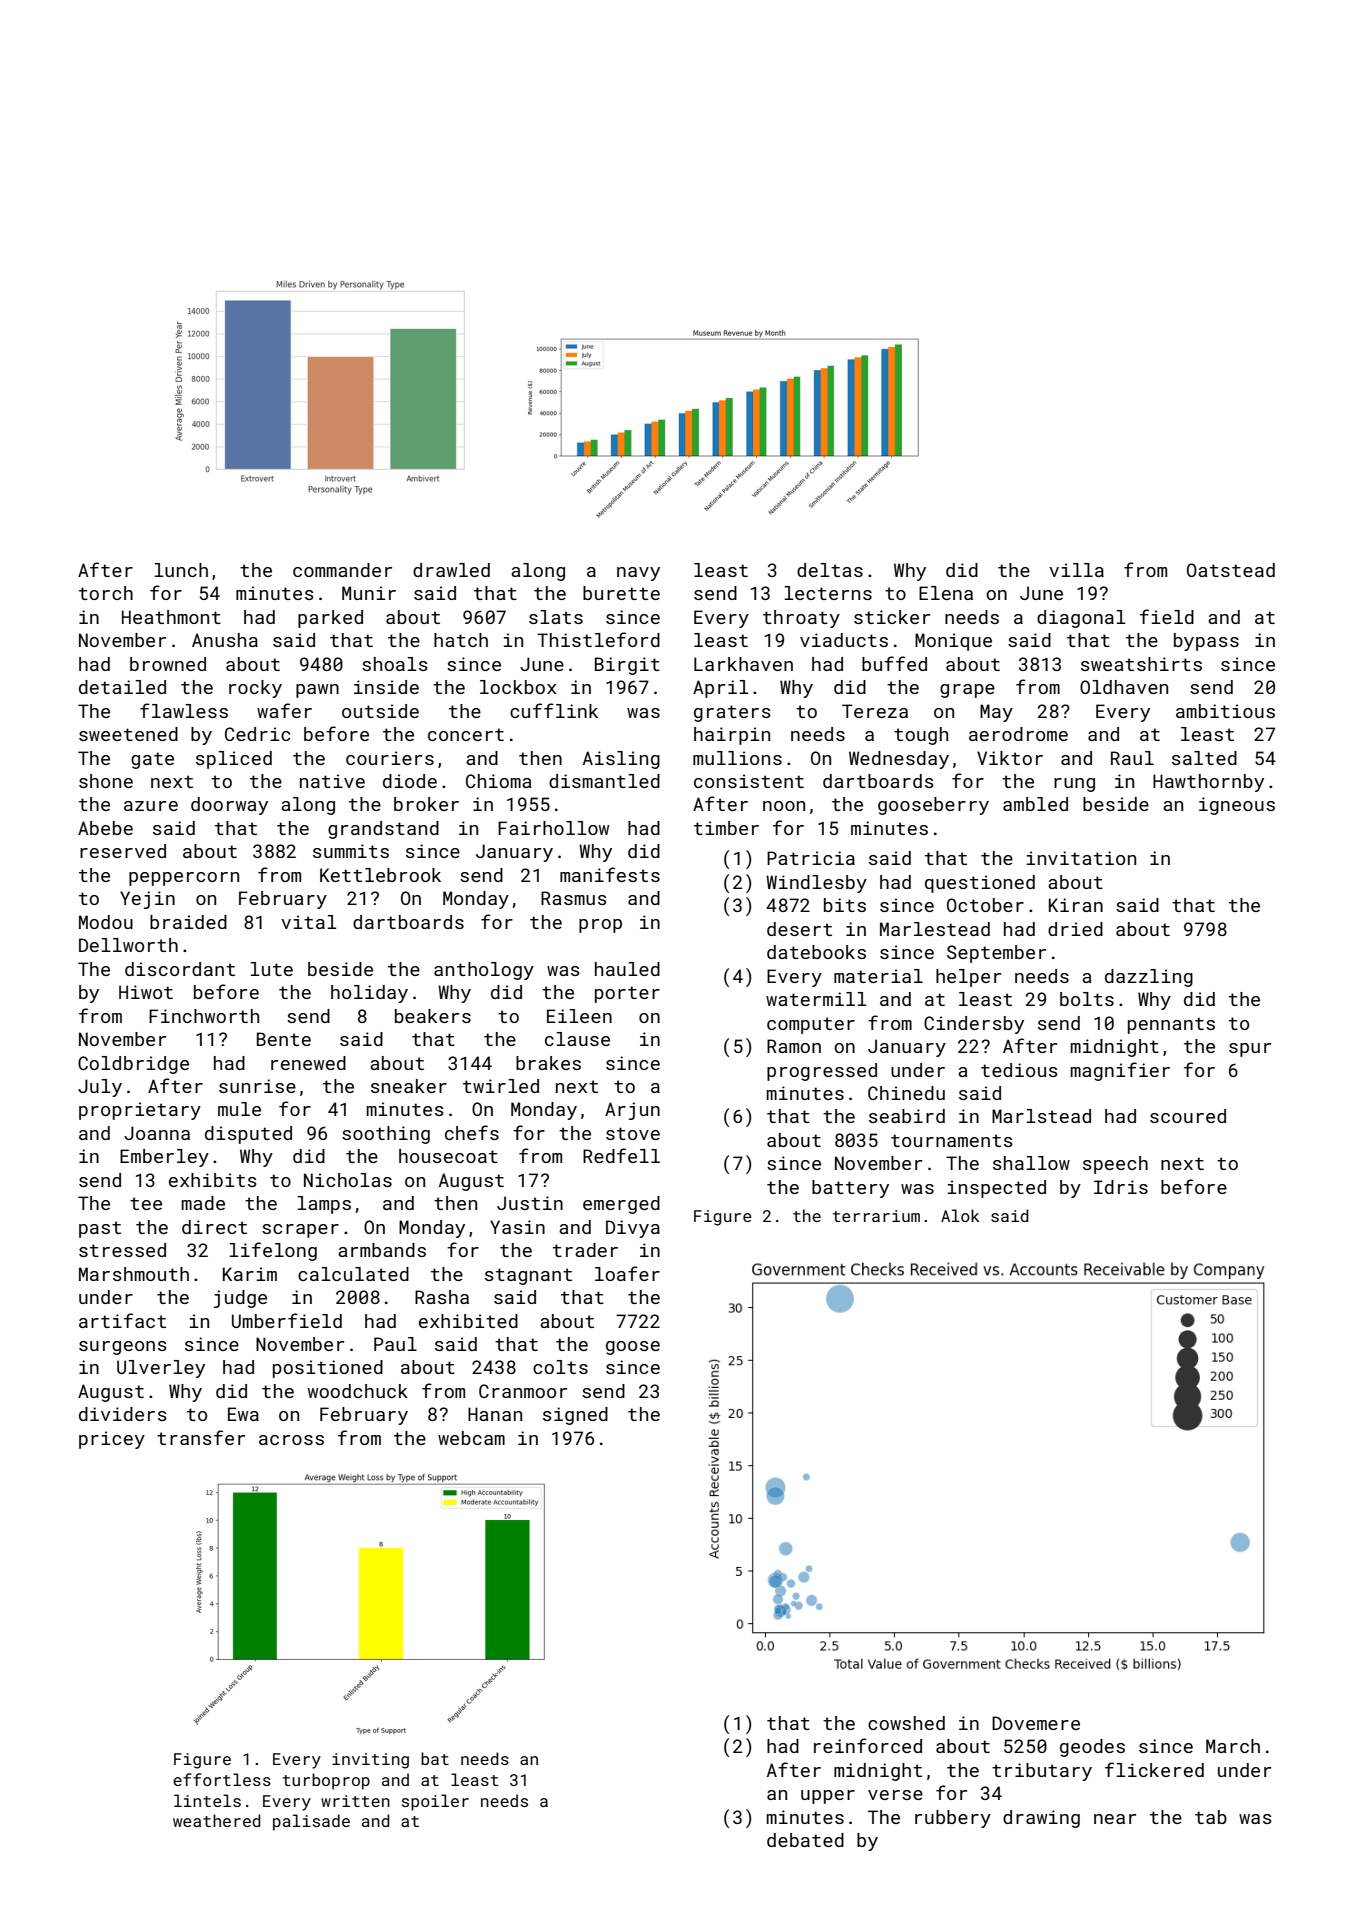  Describe the element at coordinates (1081, 619) in the image. I see `diagonal` at that location.
